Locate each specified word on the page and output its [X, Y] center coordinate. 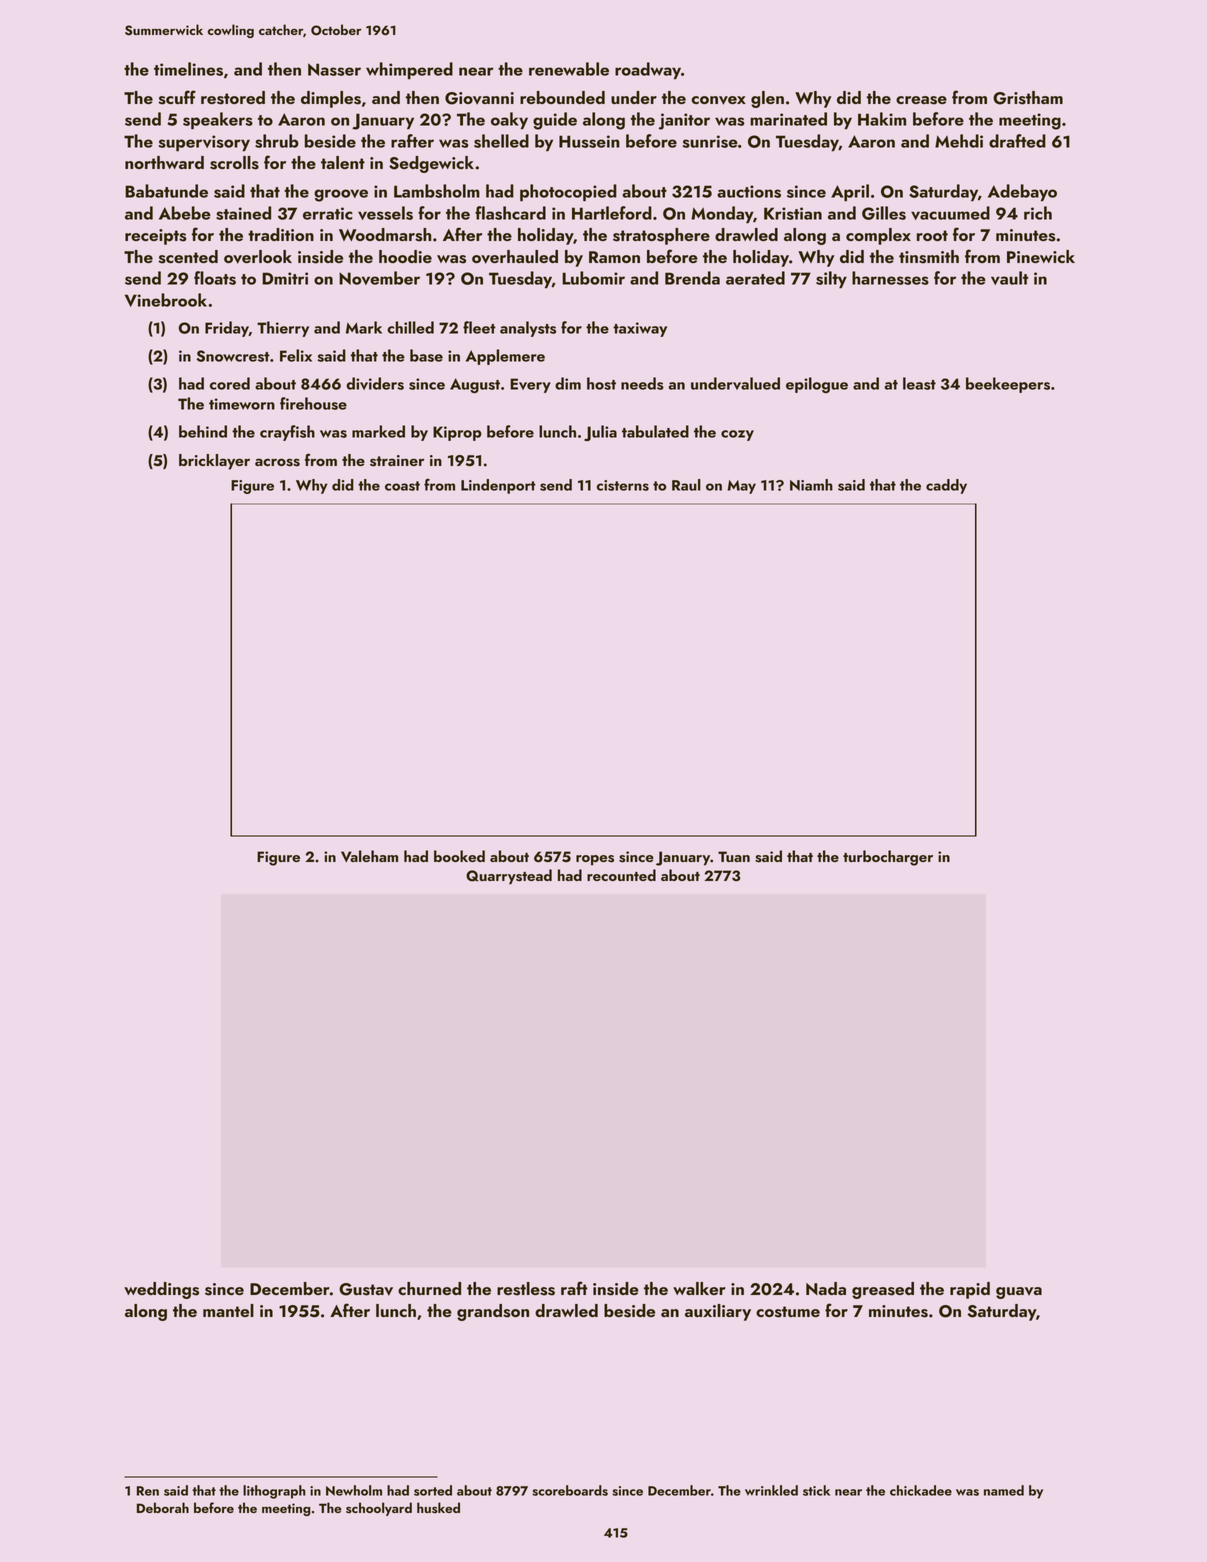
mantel [228, 1310]
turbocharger [888, 858]
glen [767, 99]
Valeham [369, 856]
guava [1019, 1293]
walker [699, 1288]
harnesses [890, 278]
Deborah [163, 1507]
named [1004, 1490]
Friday [227, 329]
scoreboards [570, 1490]
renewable [569, 69]
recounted [621, 875]
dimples [331, 99]
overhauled [515, 257]
